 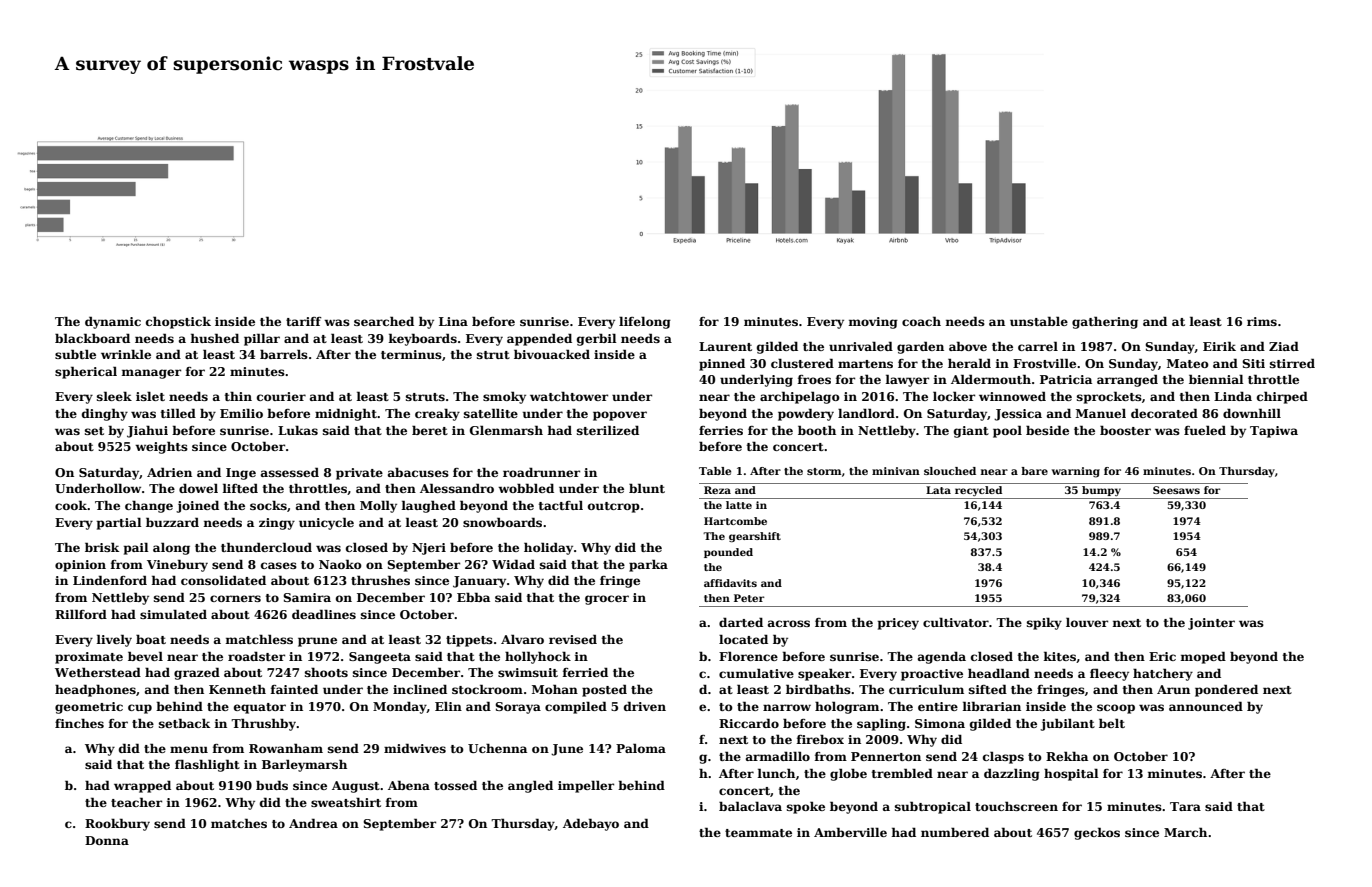 What do you see at coordinates (260, 708) in the image?
I see `equator` at bounding box center [260, 708].
